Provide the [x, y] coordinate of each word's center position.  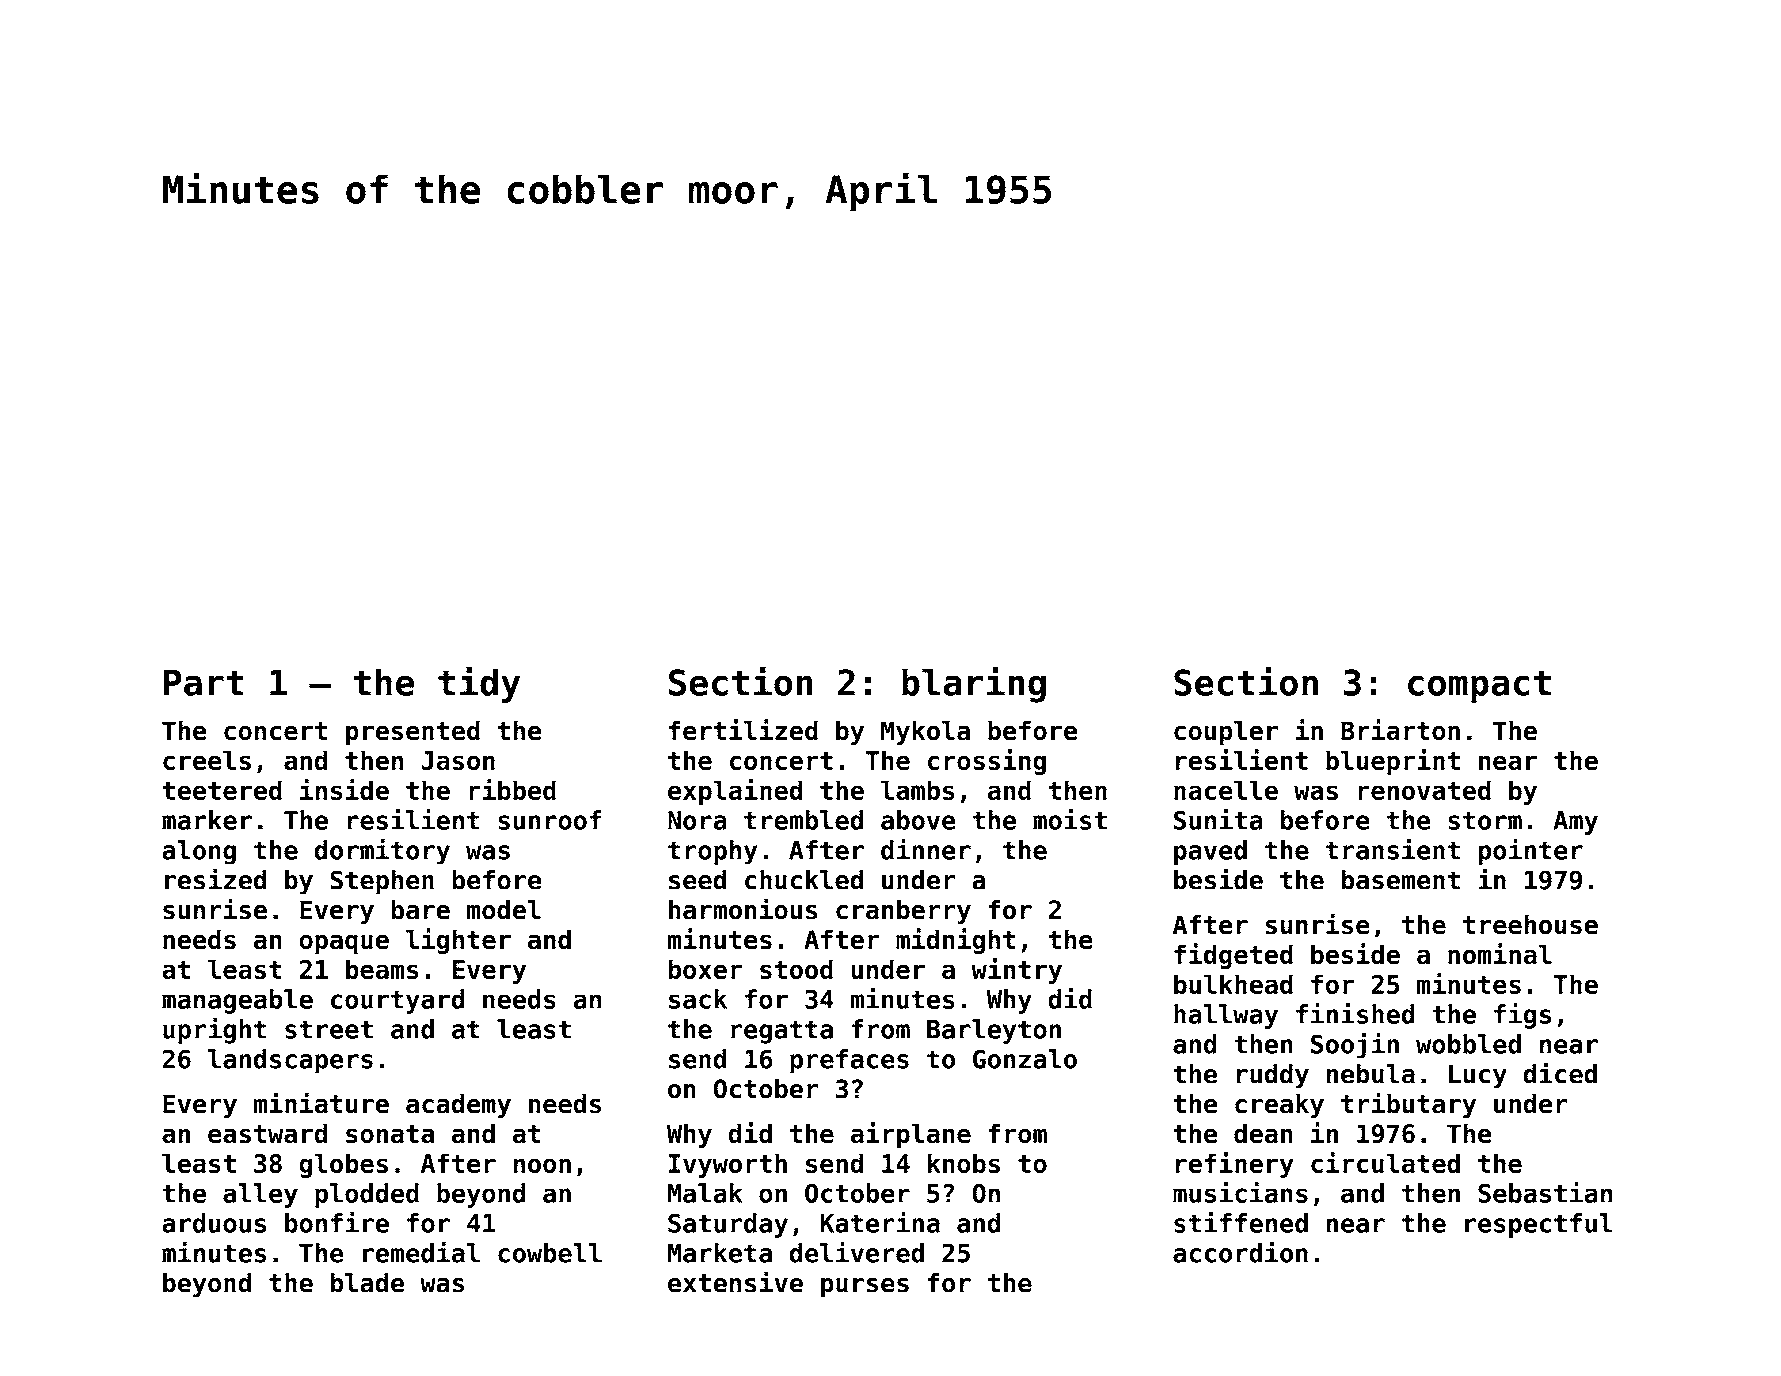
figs [1522, 1016]
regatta [782, 1032]
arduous [214, 1223]
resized [216, 879]
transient [1393, 849]
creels [207, 760]
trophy [713, 852]
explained [735, 792]
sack [698, 999]
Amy [1576, 823]
